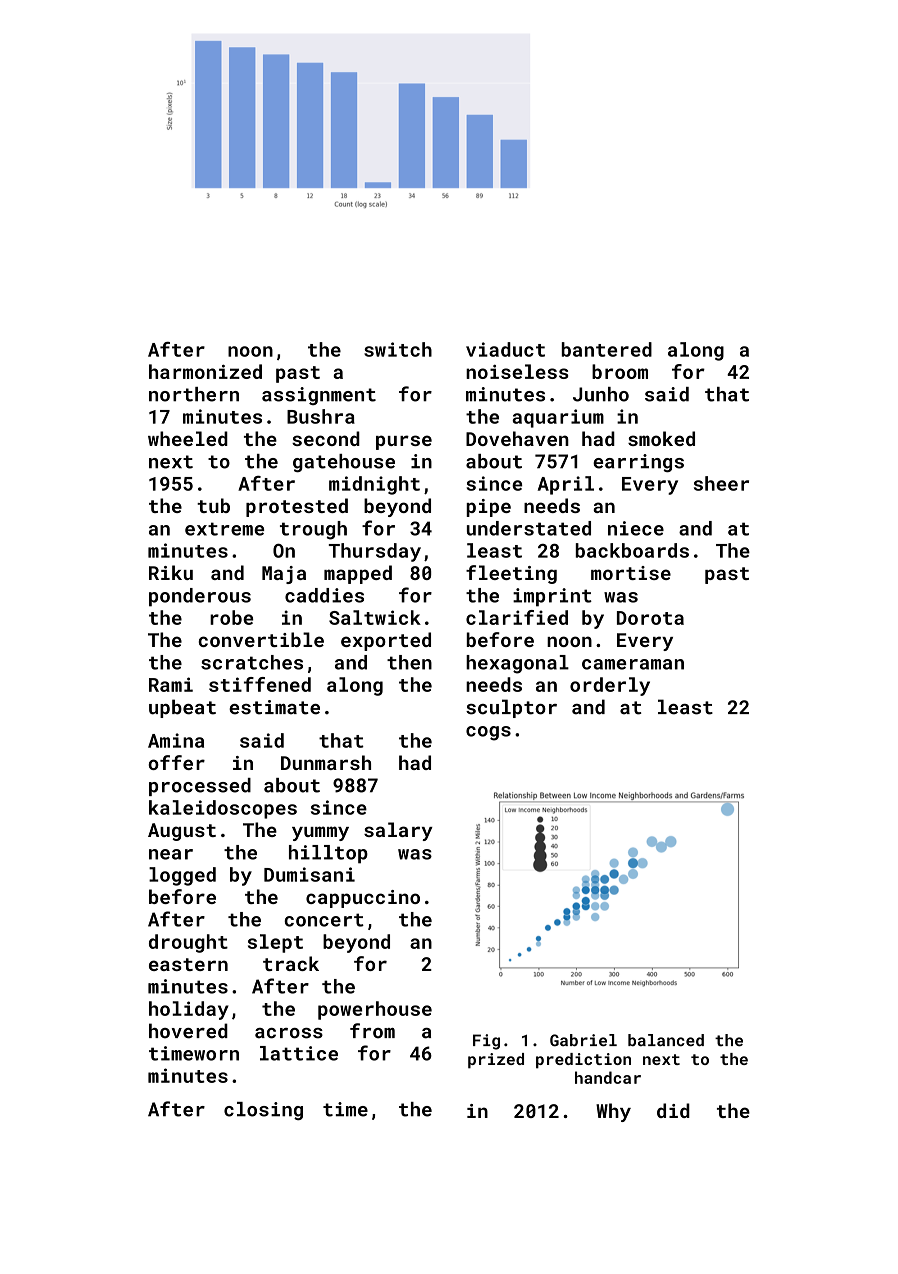 The width and height of the screenshot is (898, 1274). What do you see at coordinates (404, 442) in the screenshot?
I see `purse` at bounding box center [404, 442].
